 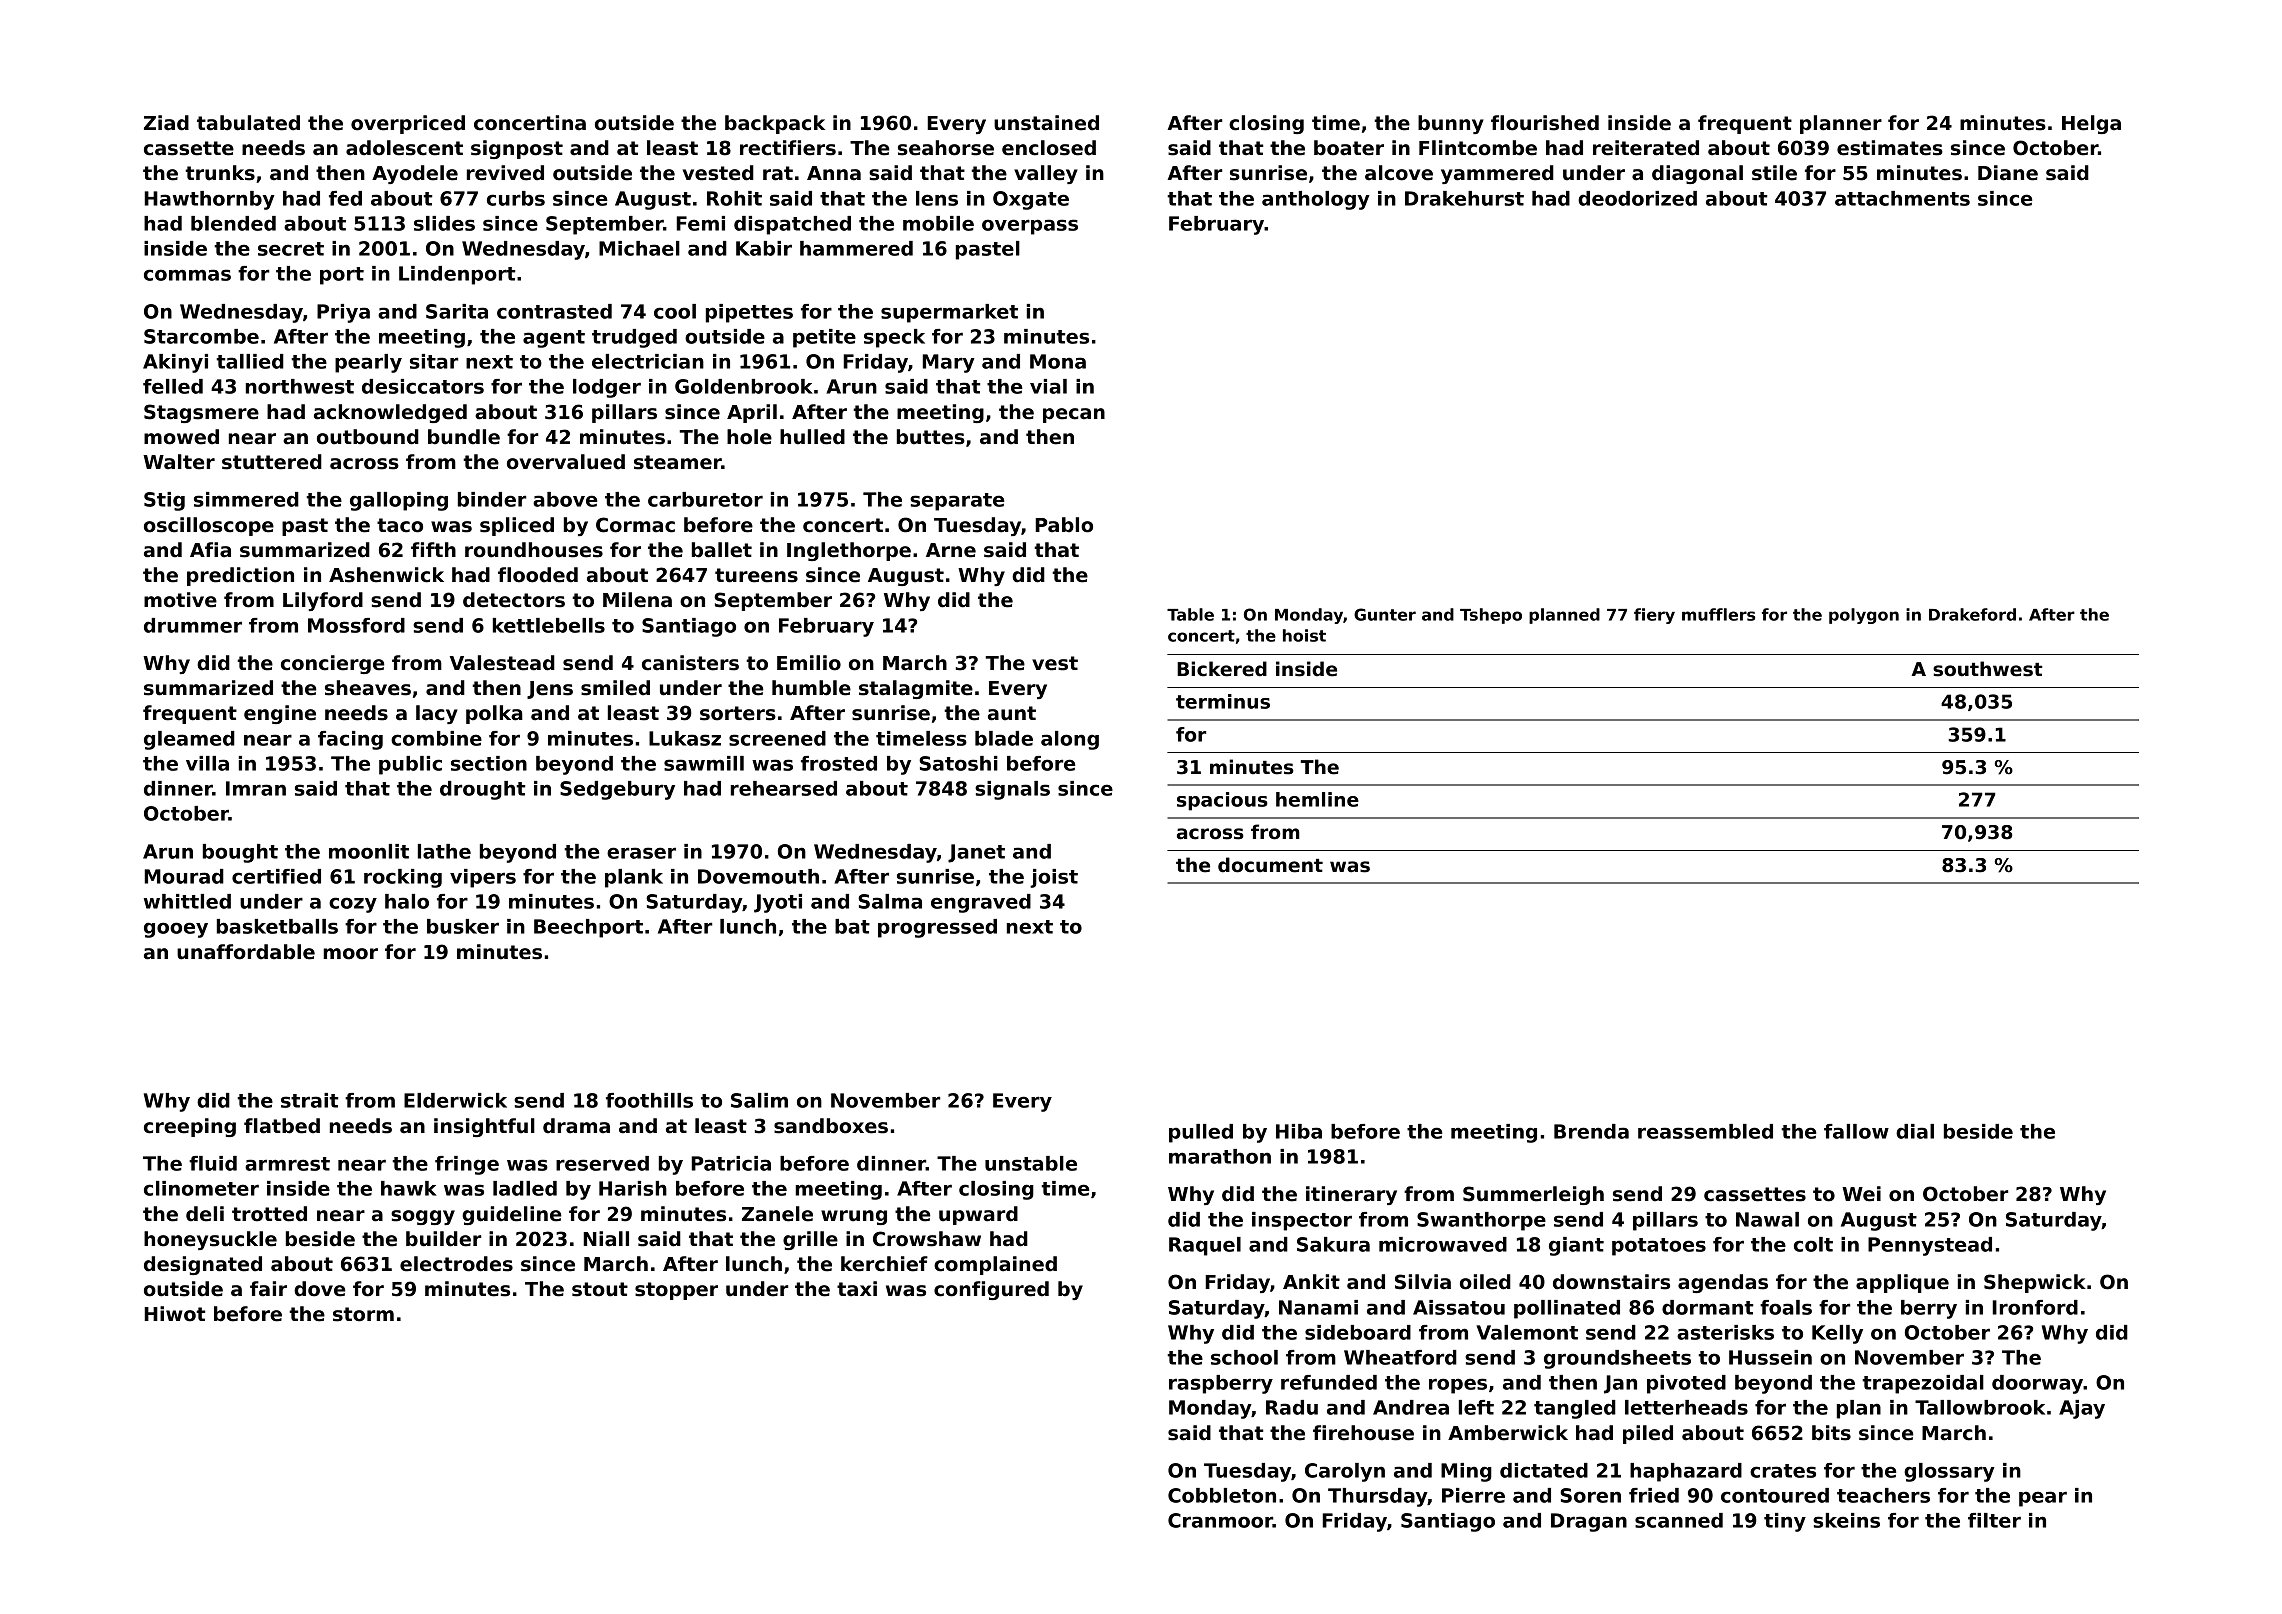 I want to click on along, so click(x=1070, y=740).
